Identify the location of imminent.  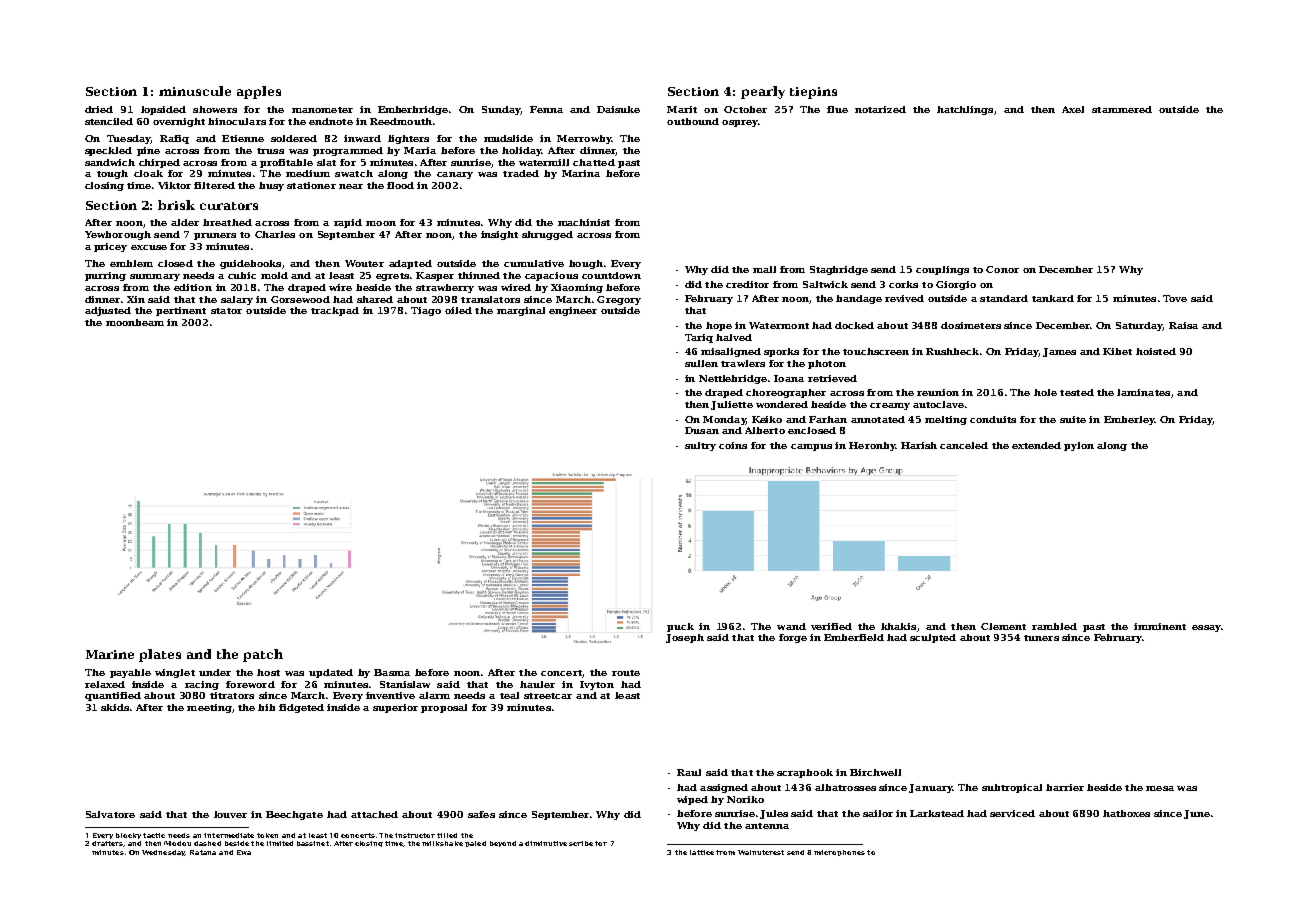
(1160, 626).
